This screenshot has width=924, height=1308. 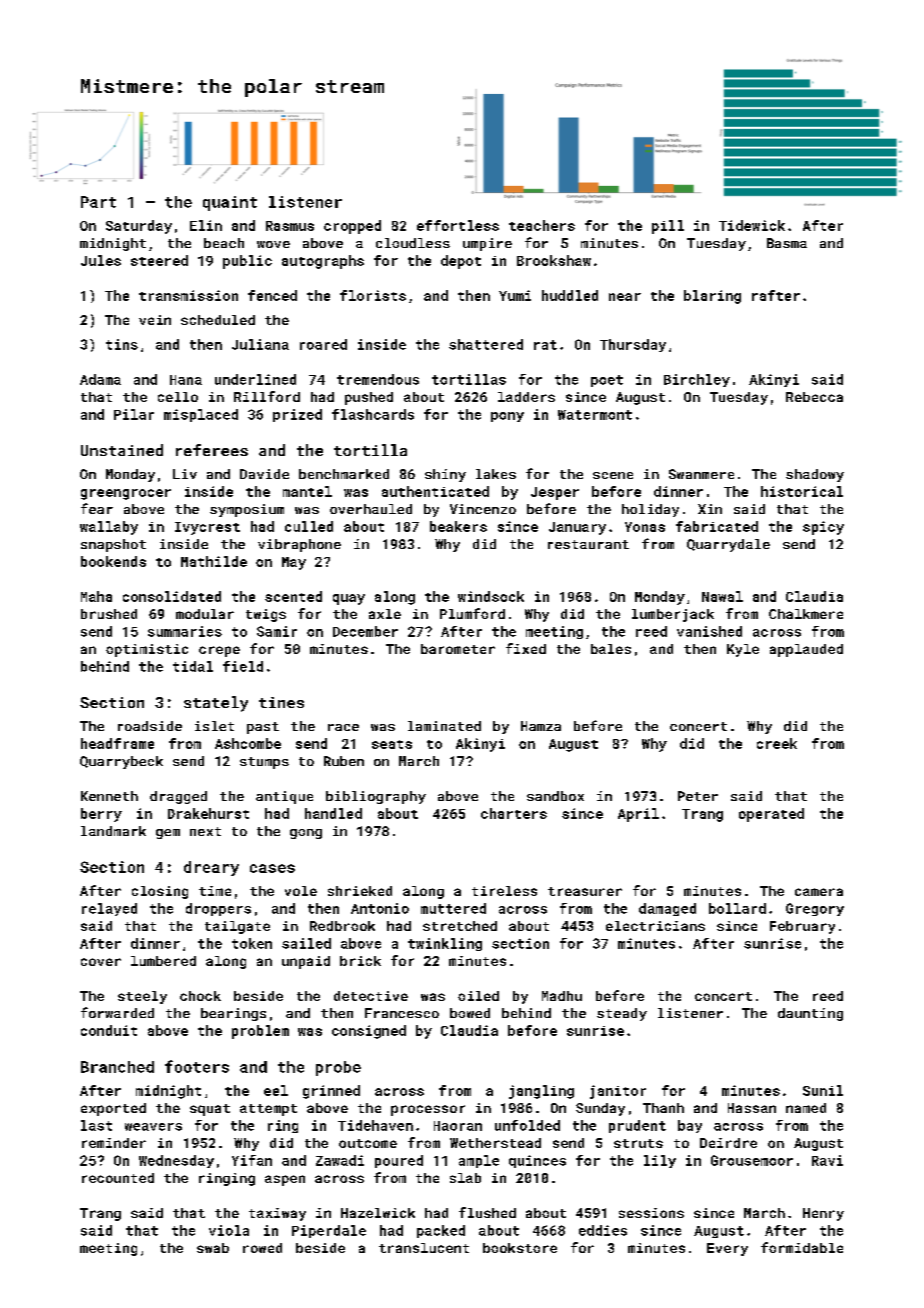 I want to click on bollard, so click(x=737, y=908).
